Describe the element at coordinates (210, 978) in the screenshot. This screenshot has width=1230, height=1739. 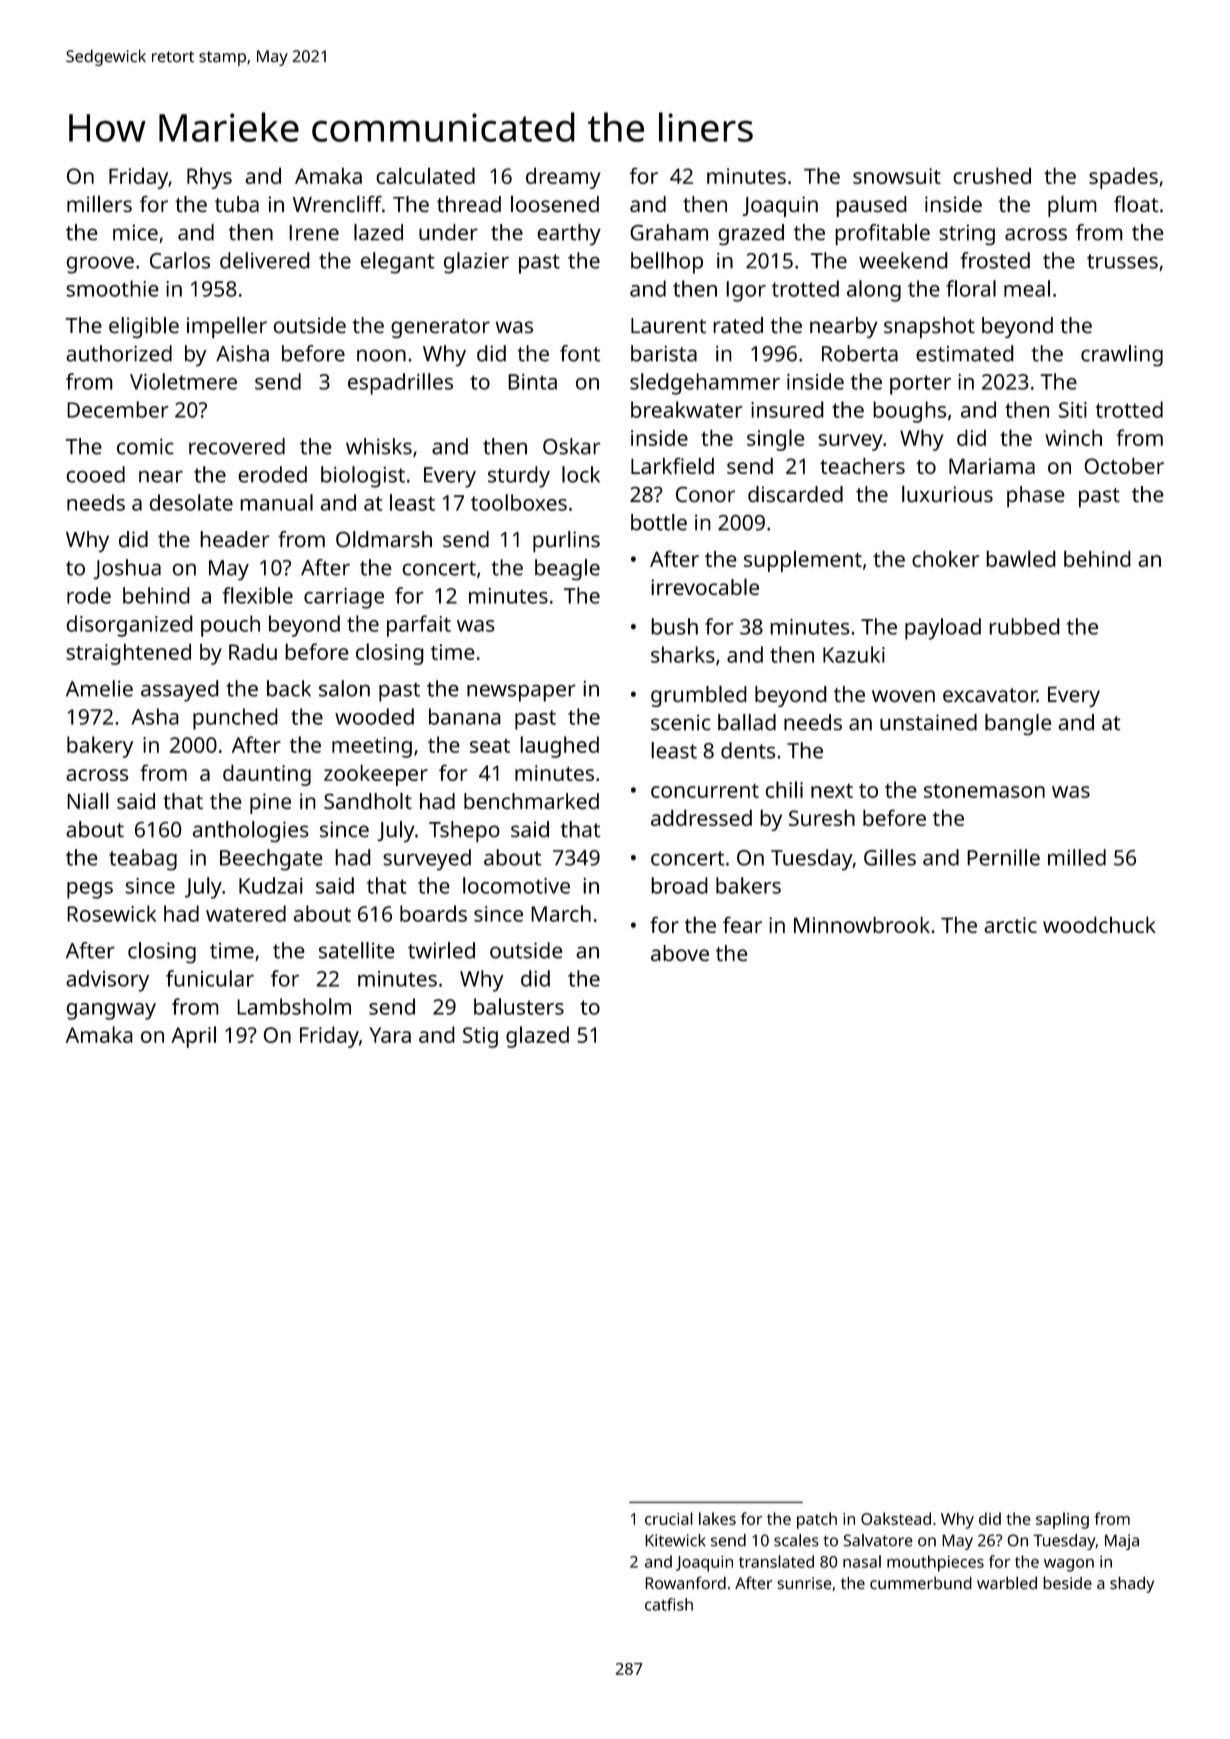
I see `funicular` at that location.
